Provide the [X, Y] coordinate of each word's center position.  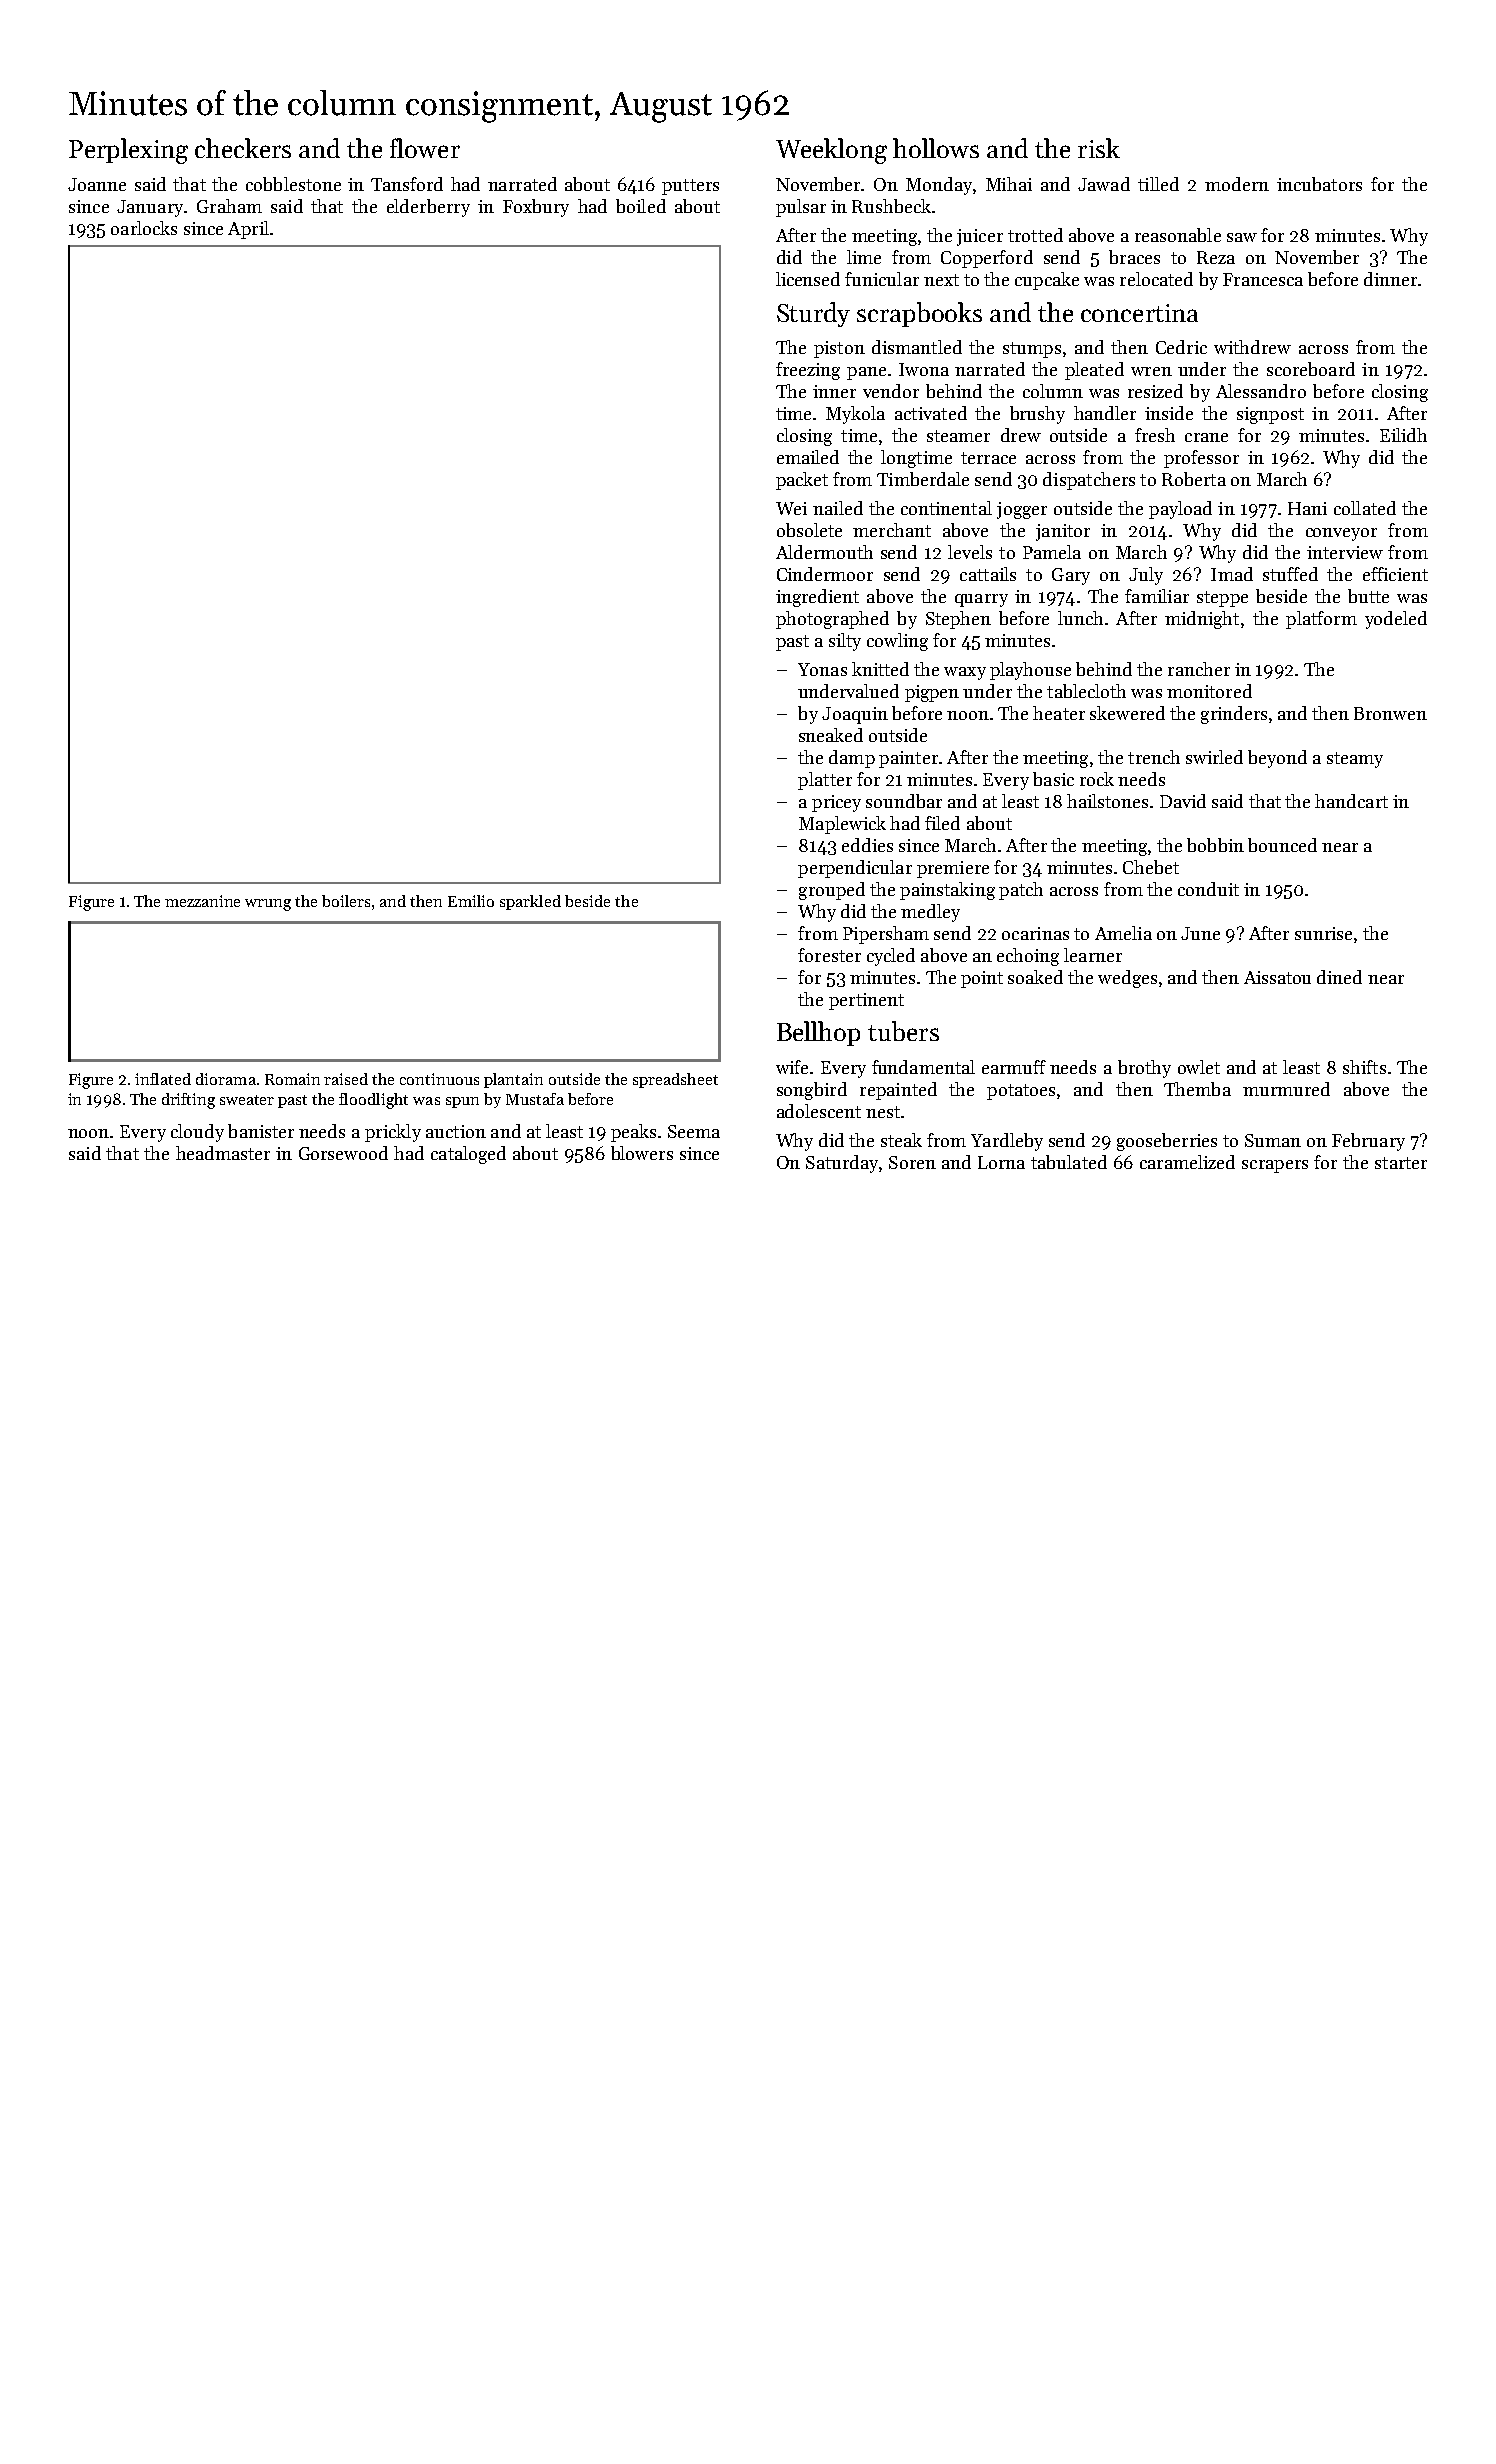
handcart [1351, 801]
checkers [243, 148]
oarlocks [144, 228]
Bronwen [1390, 713]
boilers [346, 901]
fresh [1155, 435]
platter [825, 781]
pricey [836, 803]
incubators [1319, 184]
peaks [633, 1133]
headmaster [223, 1153]
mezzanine [202, 901]
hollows [936, 148]
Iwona [924, 369]
